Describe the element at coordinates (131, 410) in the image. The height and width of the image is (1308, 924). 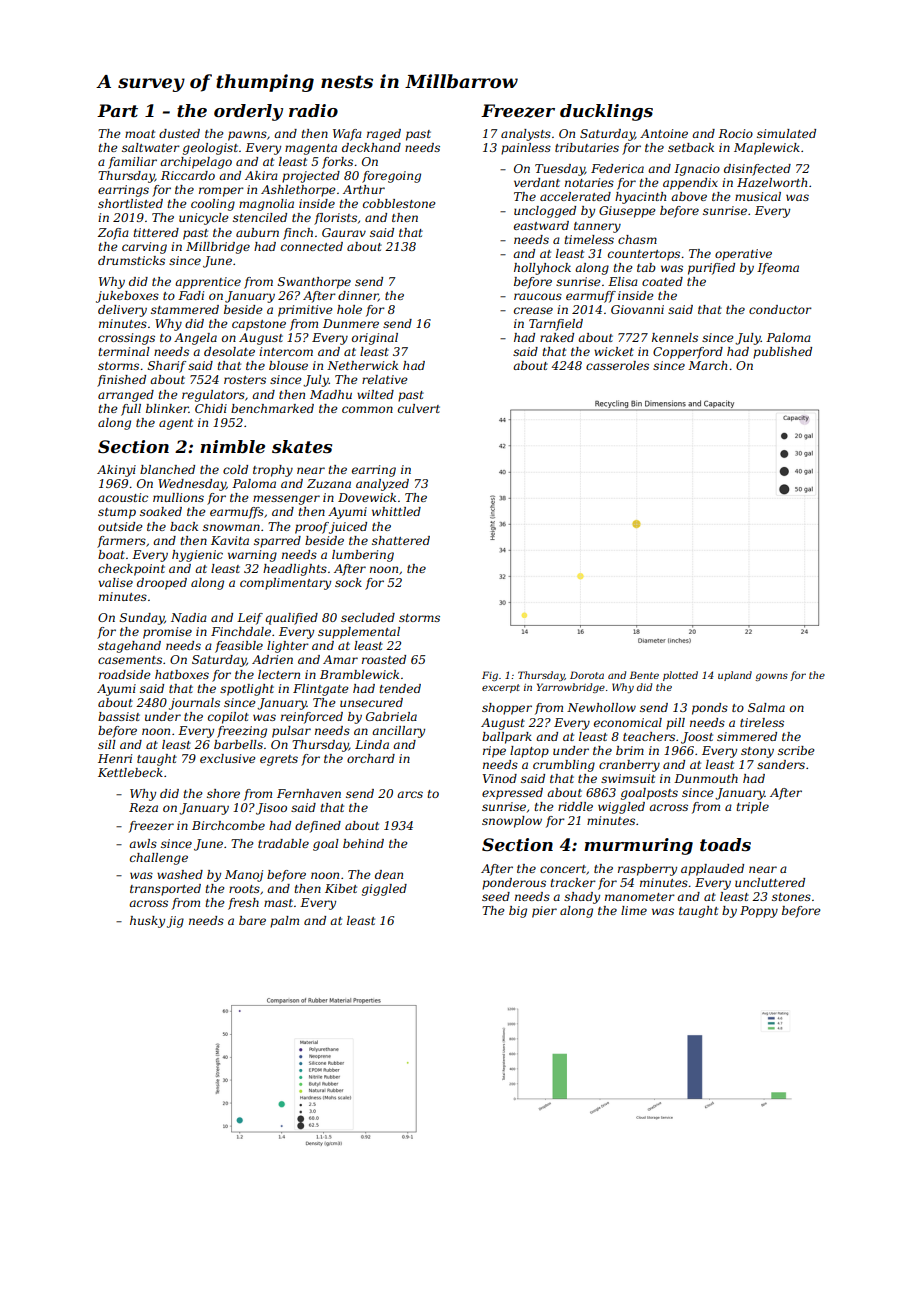
I see `full` at that location.
